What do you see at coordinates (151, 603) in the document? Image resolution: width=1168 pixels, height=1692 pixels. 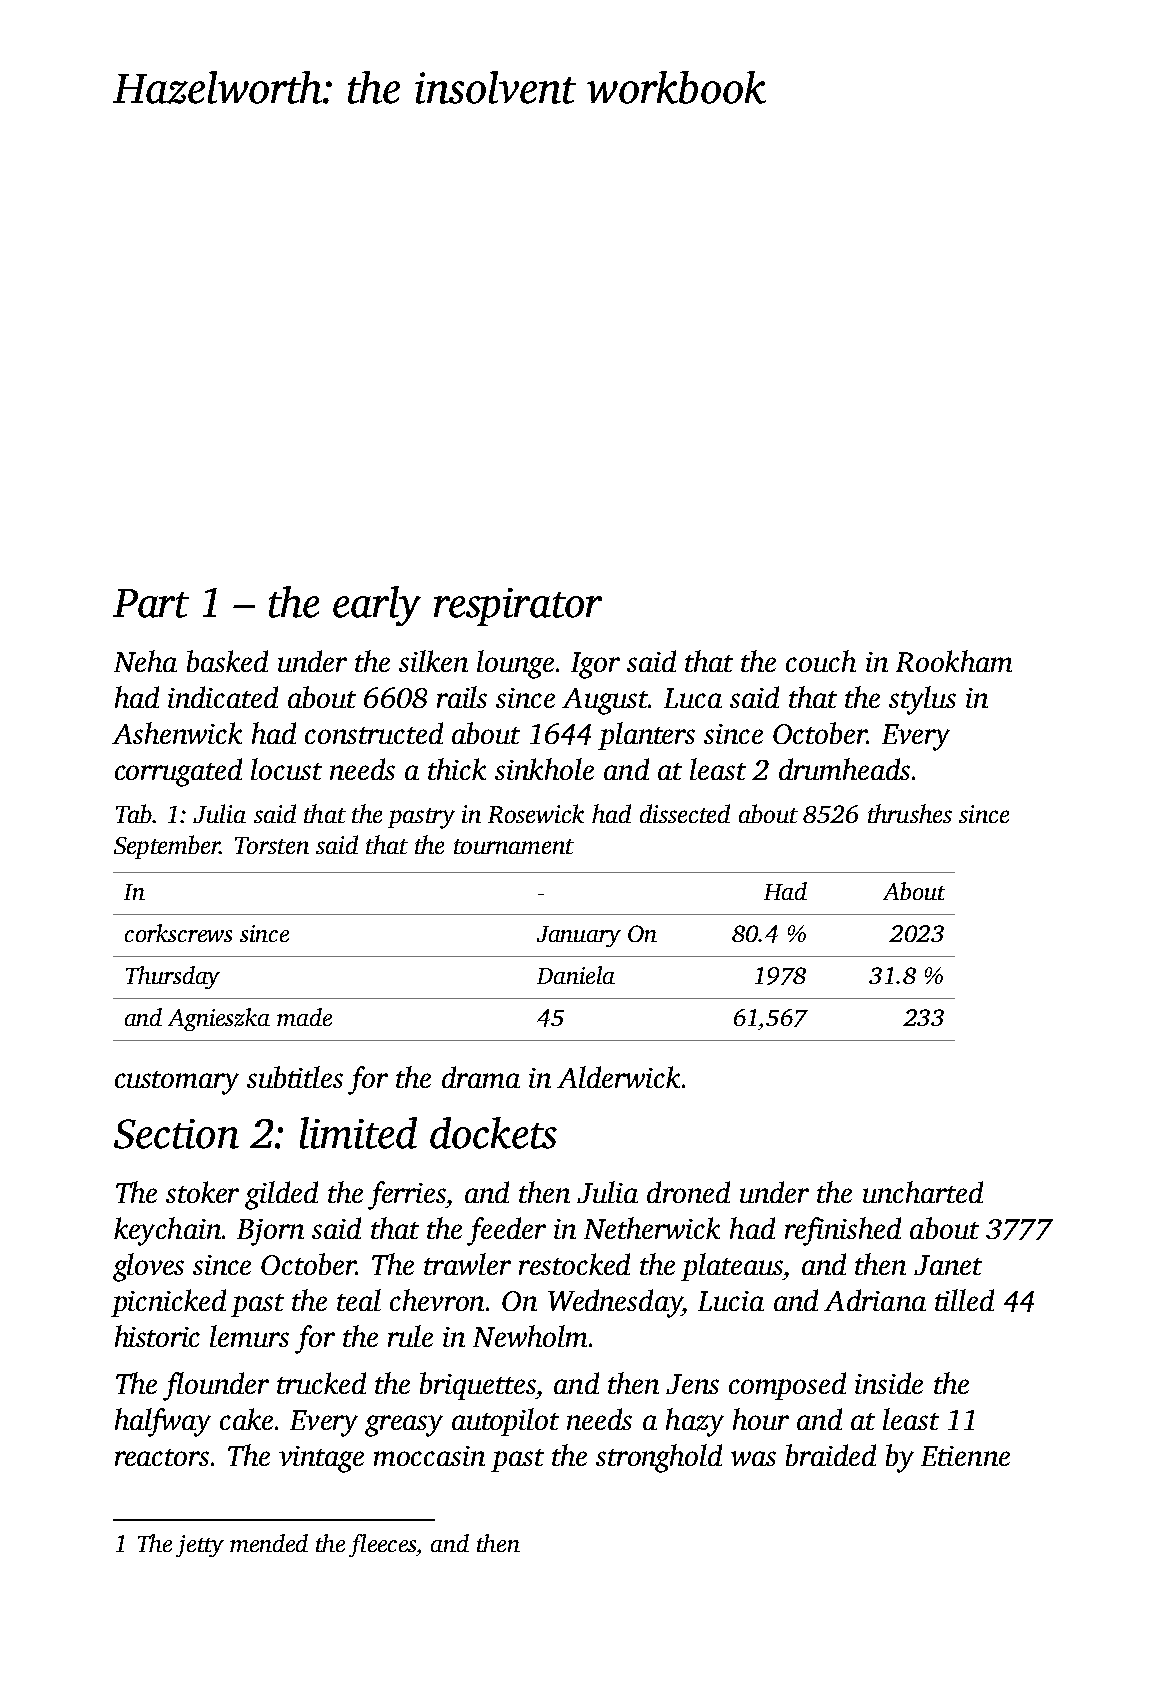 I see `Part` at bounding box center [151, 603].
